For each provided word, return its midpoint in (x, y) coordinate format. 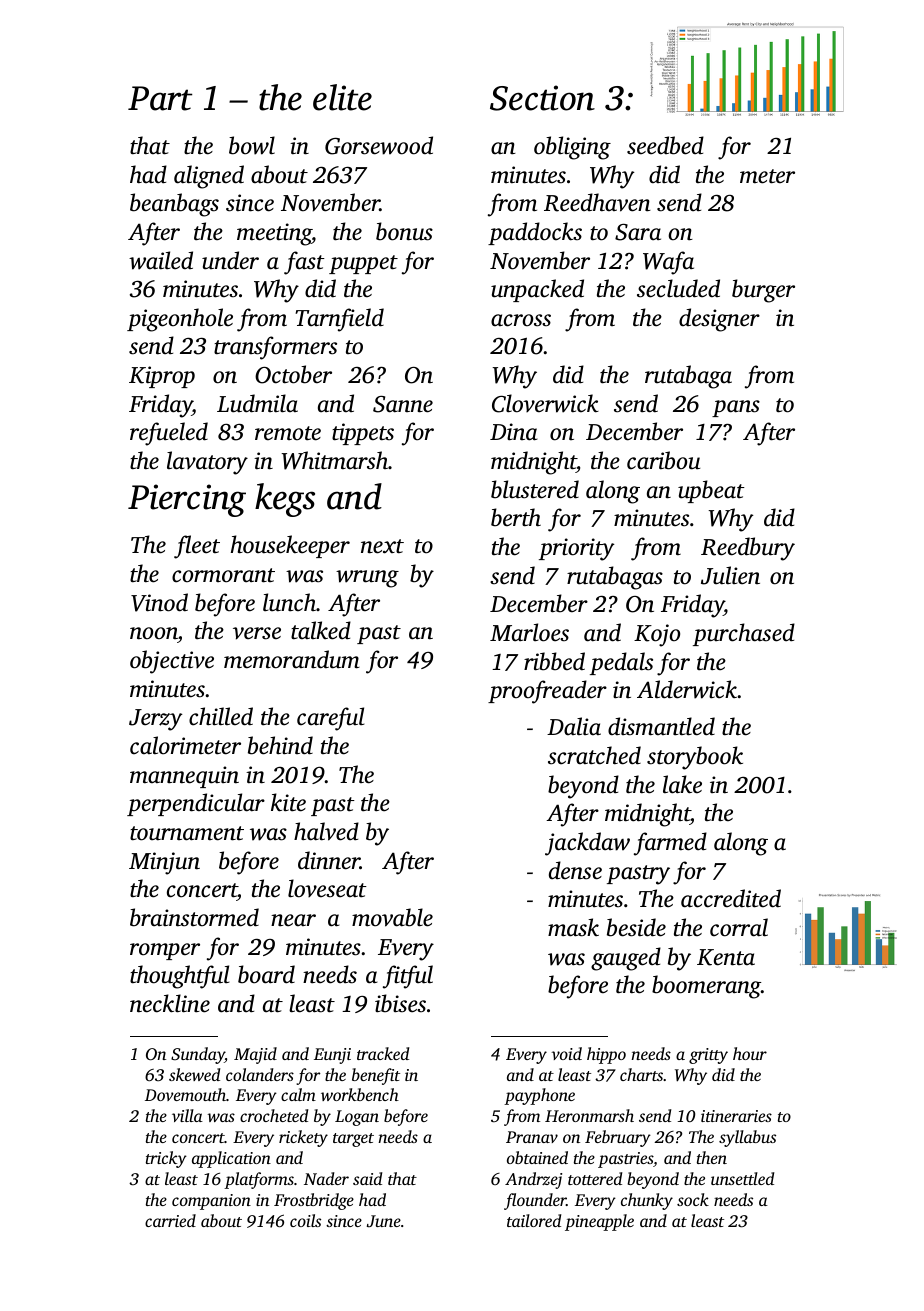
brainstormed (194, 917)
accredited (731, 898)
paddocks (535, 233)
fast (304, 263)
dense (575, 870)
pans (736, 408)
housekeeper (290, 546)
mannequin (184, 777)
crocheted (274, 1115)
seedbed (665, 145)
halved (326, 831)
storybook (695, 758)
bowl (252, 145)
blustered (535, 489)
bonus (404, 231)
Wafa (668, 263)
